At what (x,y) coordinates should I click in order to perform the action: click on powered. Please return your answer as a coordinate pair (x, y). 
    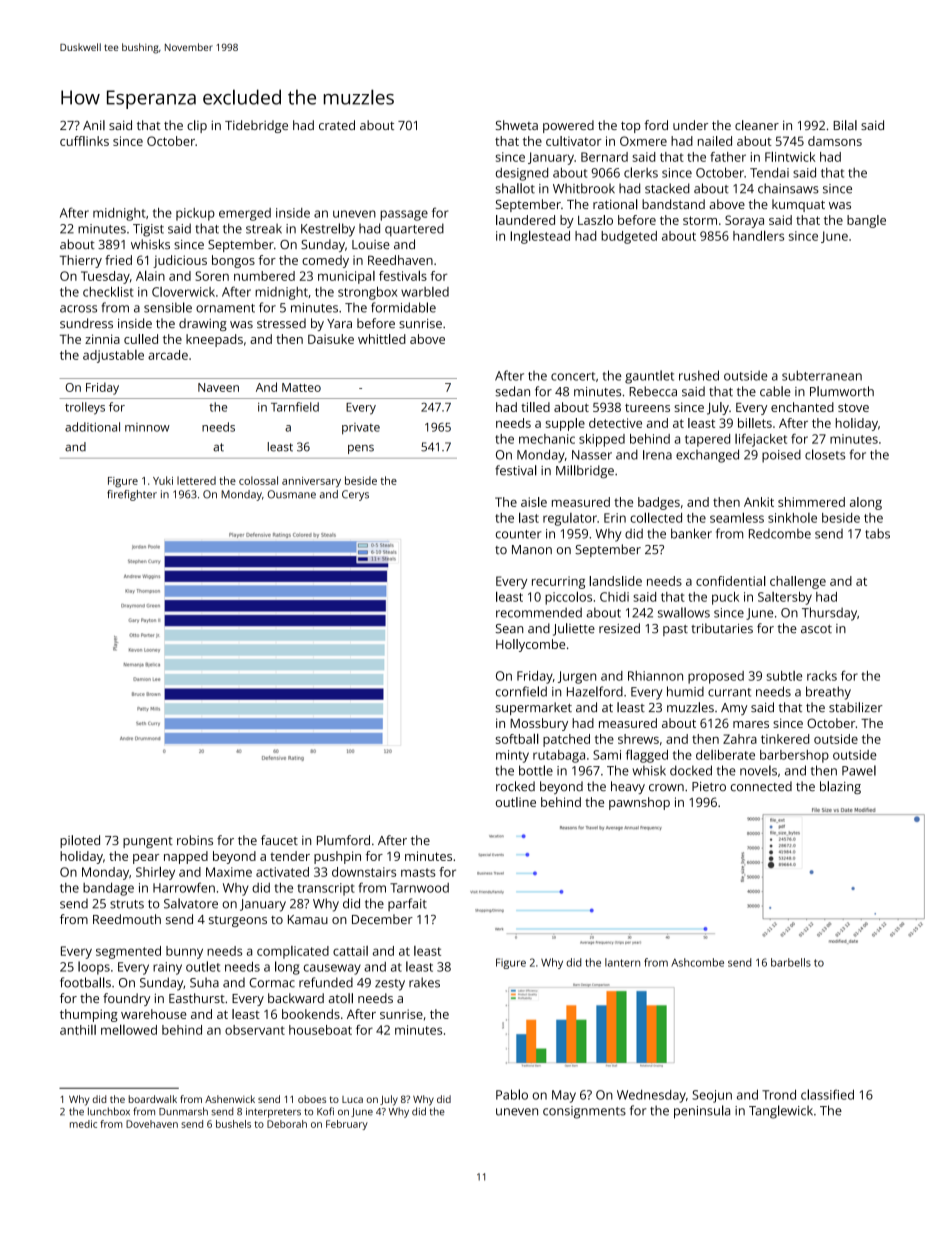
    Looking at the image, I should click on (568, 126).
